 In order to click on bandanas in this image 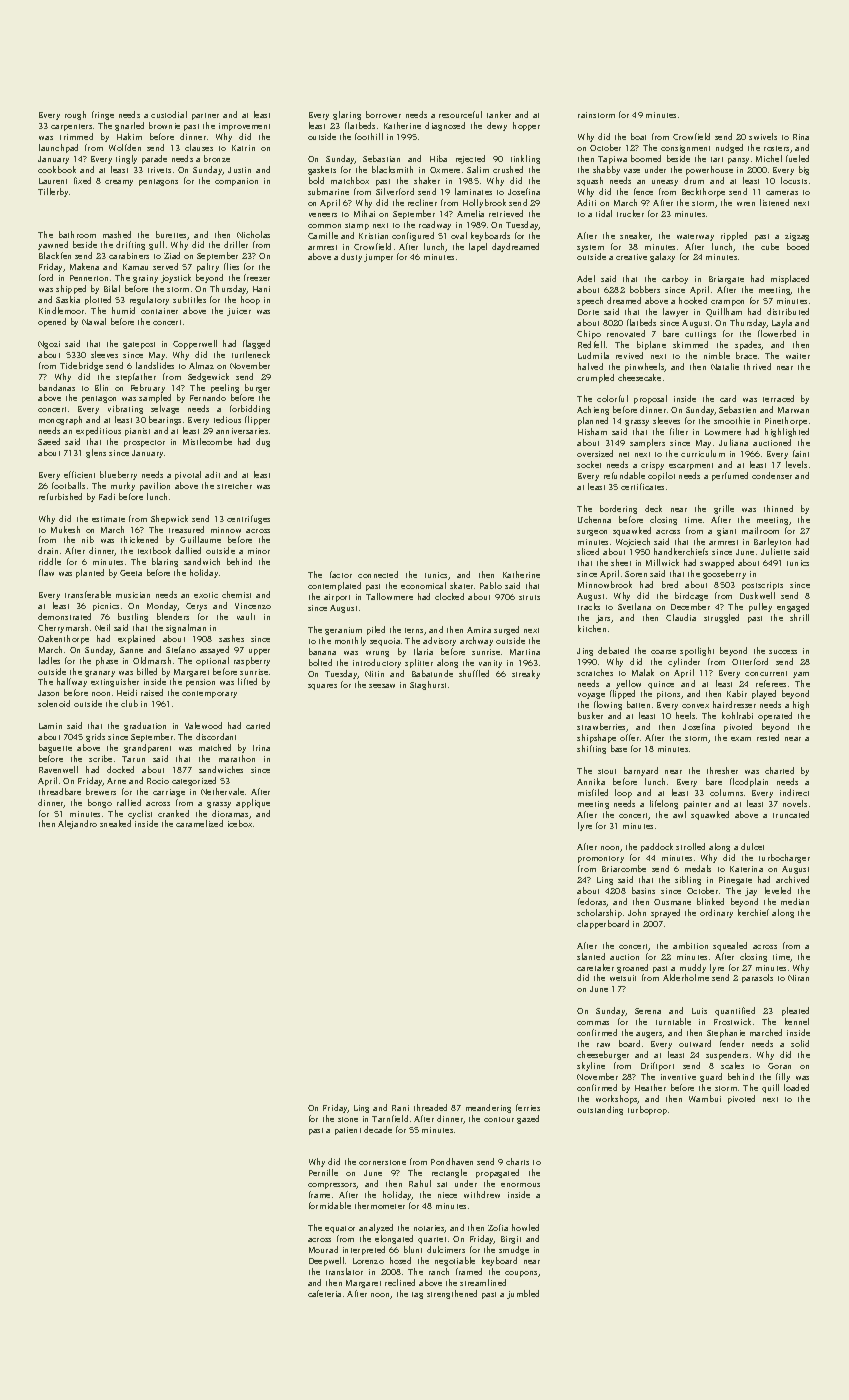, I will do `click(57, 387)`.
